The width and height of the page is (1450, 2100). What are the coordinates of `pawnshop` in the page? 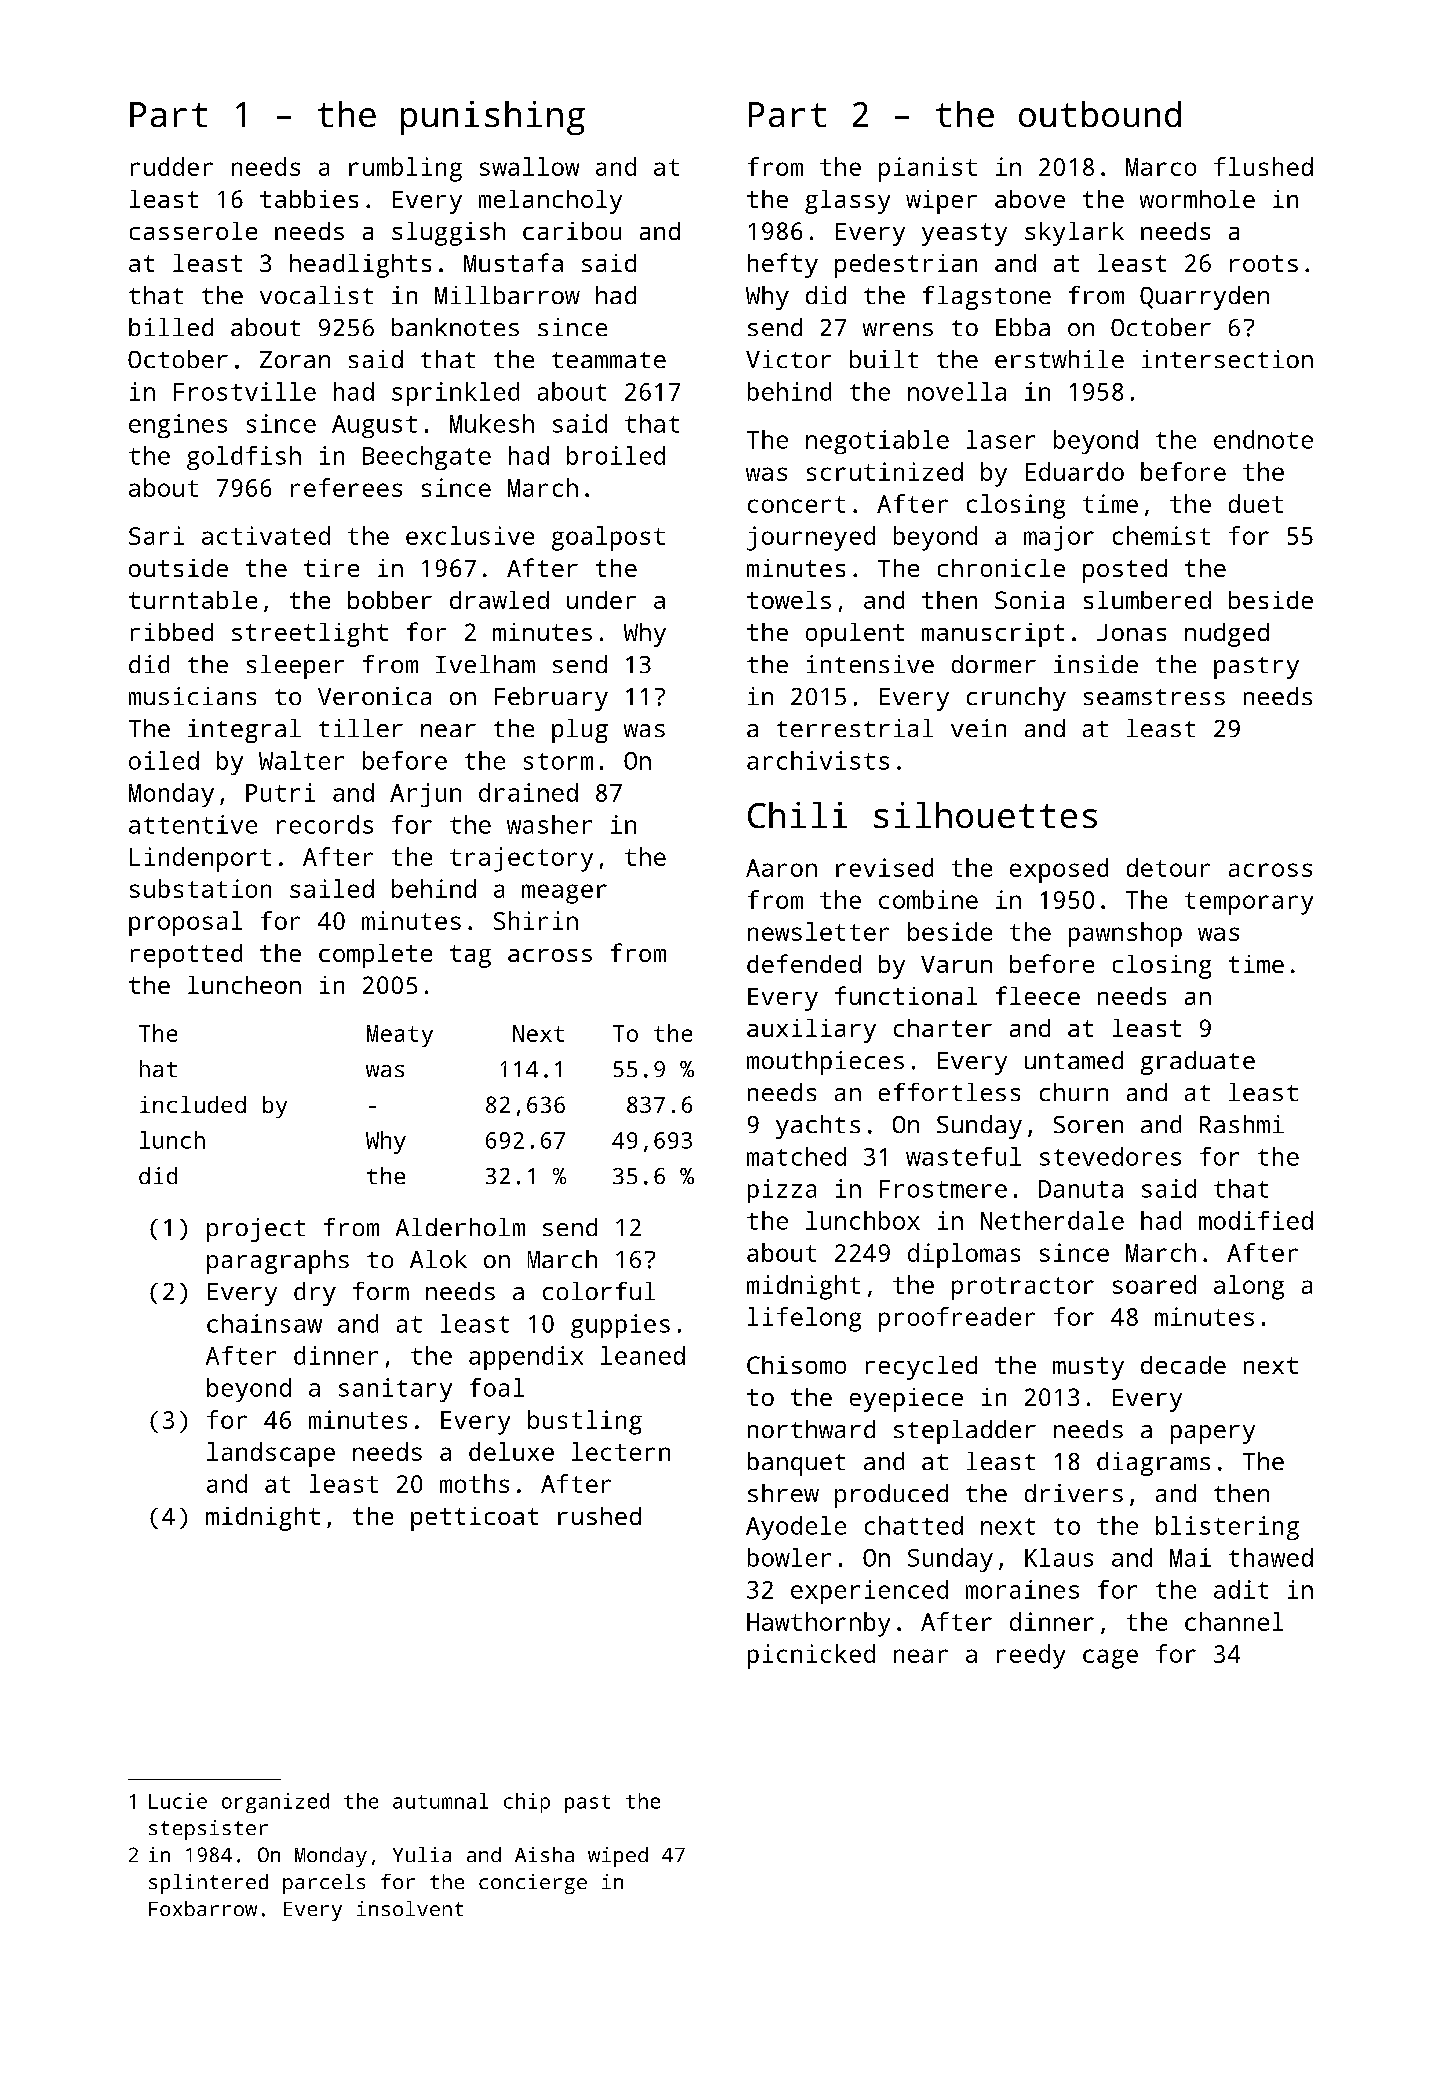 It's located at (1125, 934).
